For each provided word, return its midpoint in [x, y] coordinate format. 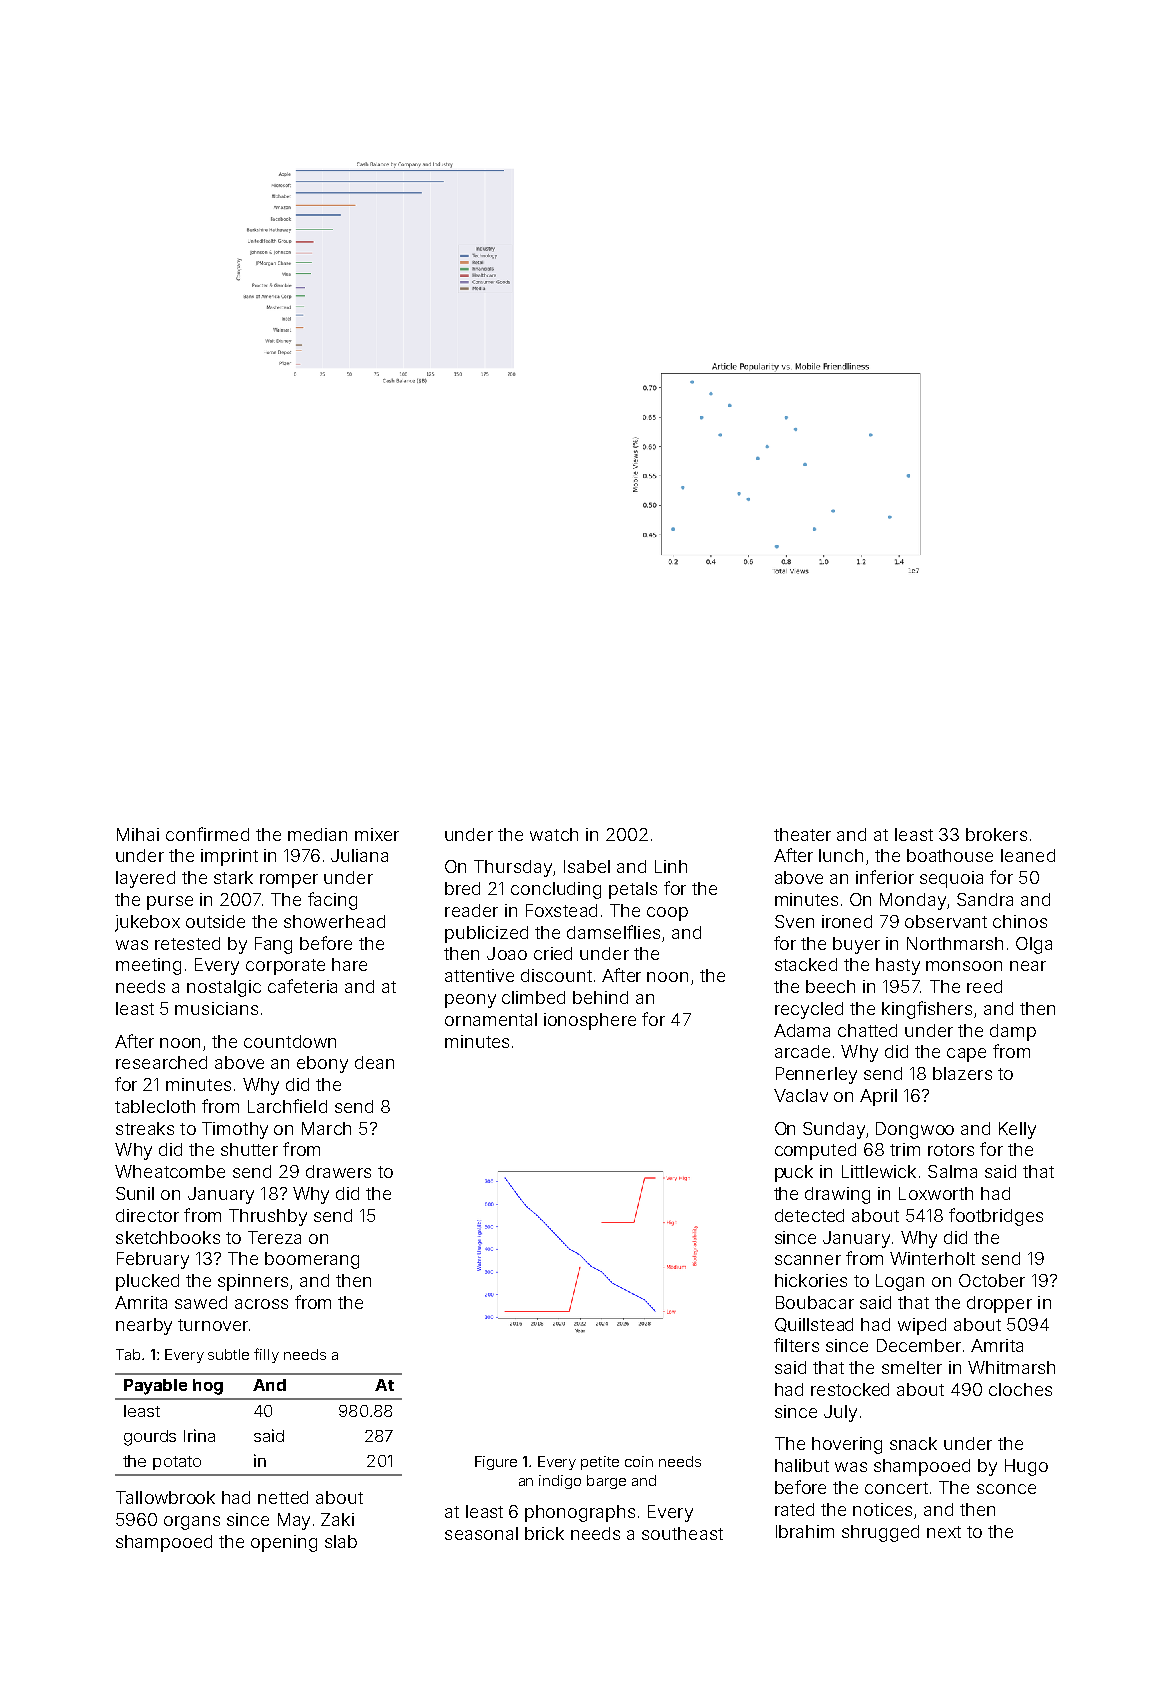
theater [802, 834]
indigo [560, 1482]
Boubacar [815, 1302]
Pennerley [816, 1075]
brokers [996, 834]
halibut [802, 1465]
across [261, 1304]
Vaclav [801, 1095]
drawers [338, 1171]
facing [332, 901]
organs [192, 1523]
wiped [922, 1326]
